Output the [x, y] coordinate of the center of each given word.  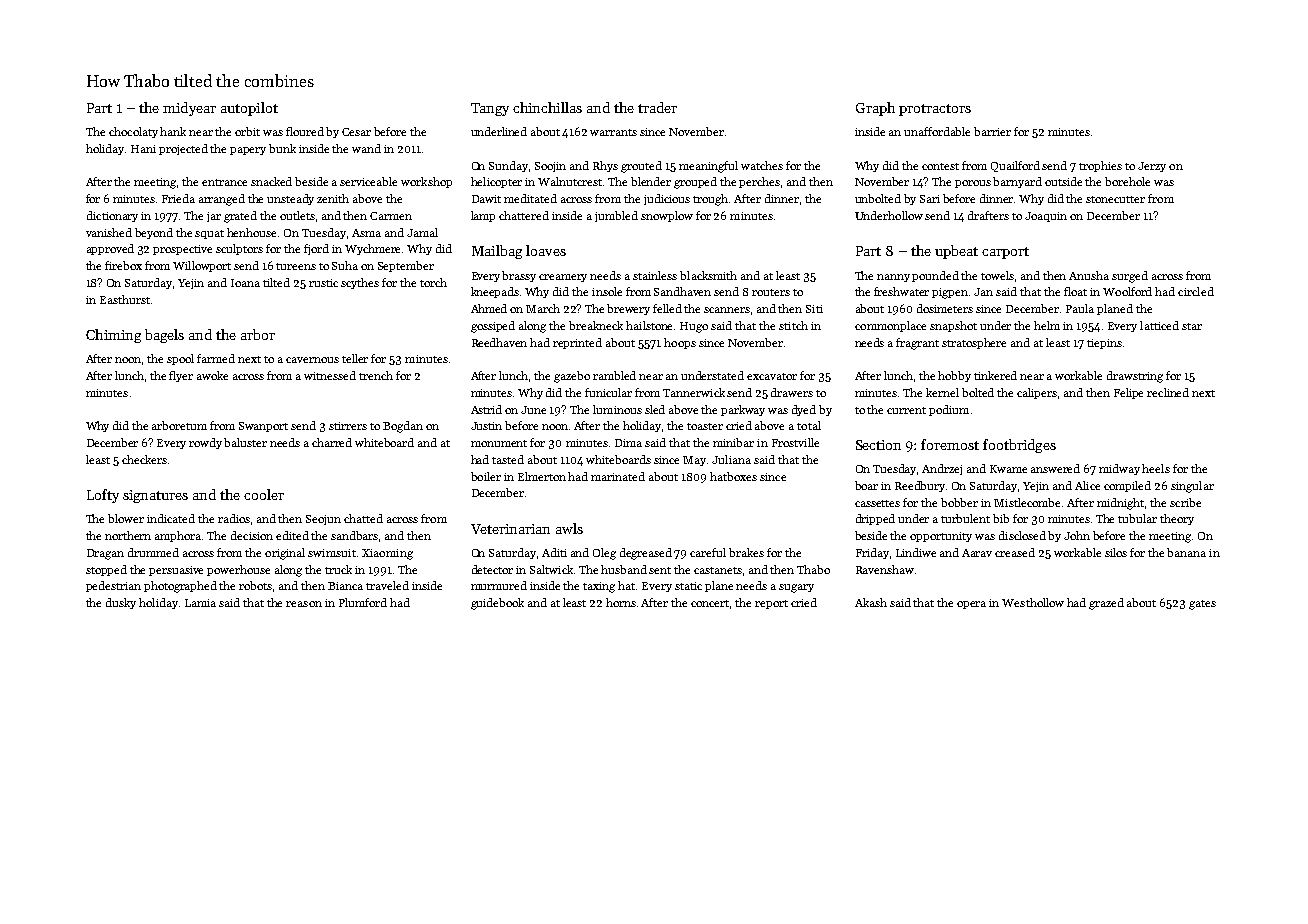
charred [332, 442]
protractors [935, 110]
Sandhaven [682, 291]
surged [1130, 277]
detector [492, 569]
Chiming [113, 336]
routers [771, 292]
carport [1005, 253]
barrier [992, 131]
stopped [106, 570]
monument [499, 443]
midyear [189, 109]
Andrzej [942, 469]
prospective [182, 250]
